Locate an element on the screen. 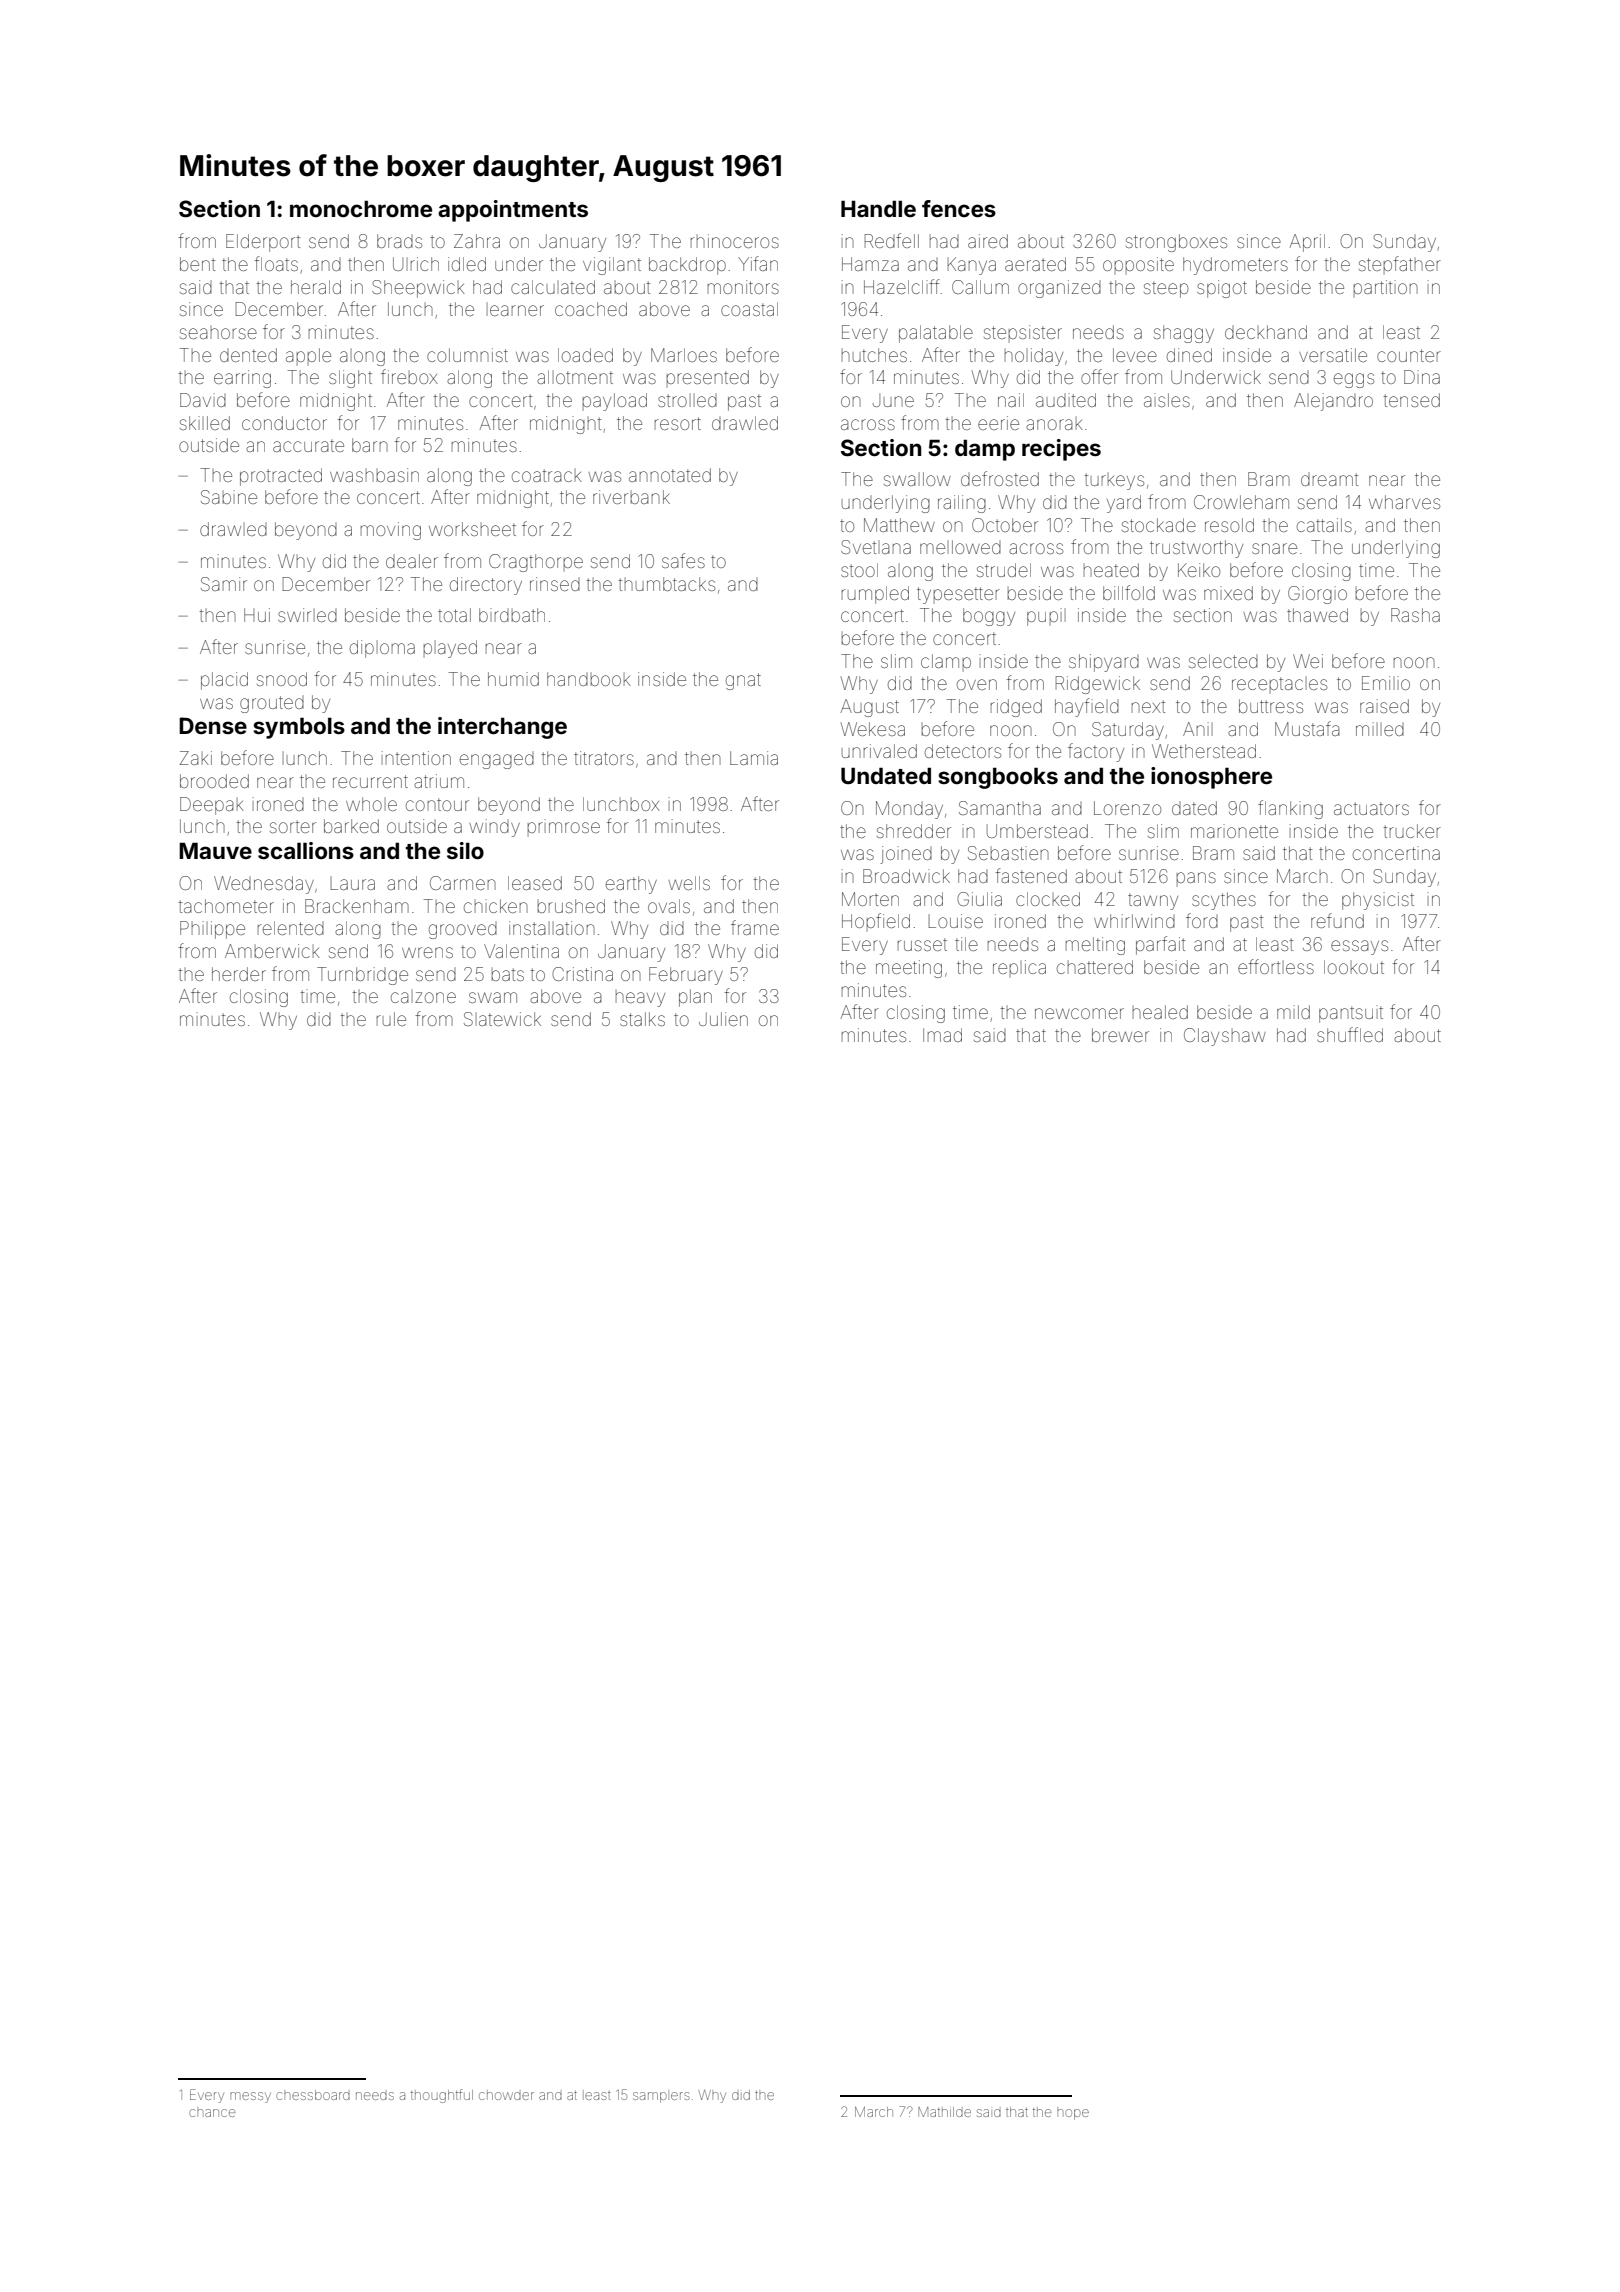 This screenshot has height=2292, width=1620. stepfather is located at coordinates (1400, 265).
